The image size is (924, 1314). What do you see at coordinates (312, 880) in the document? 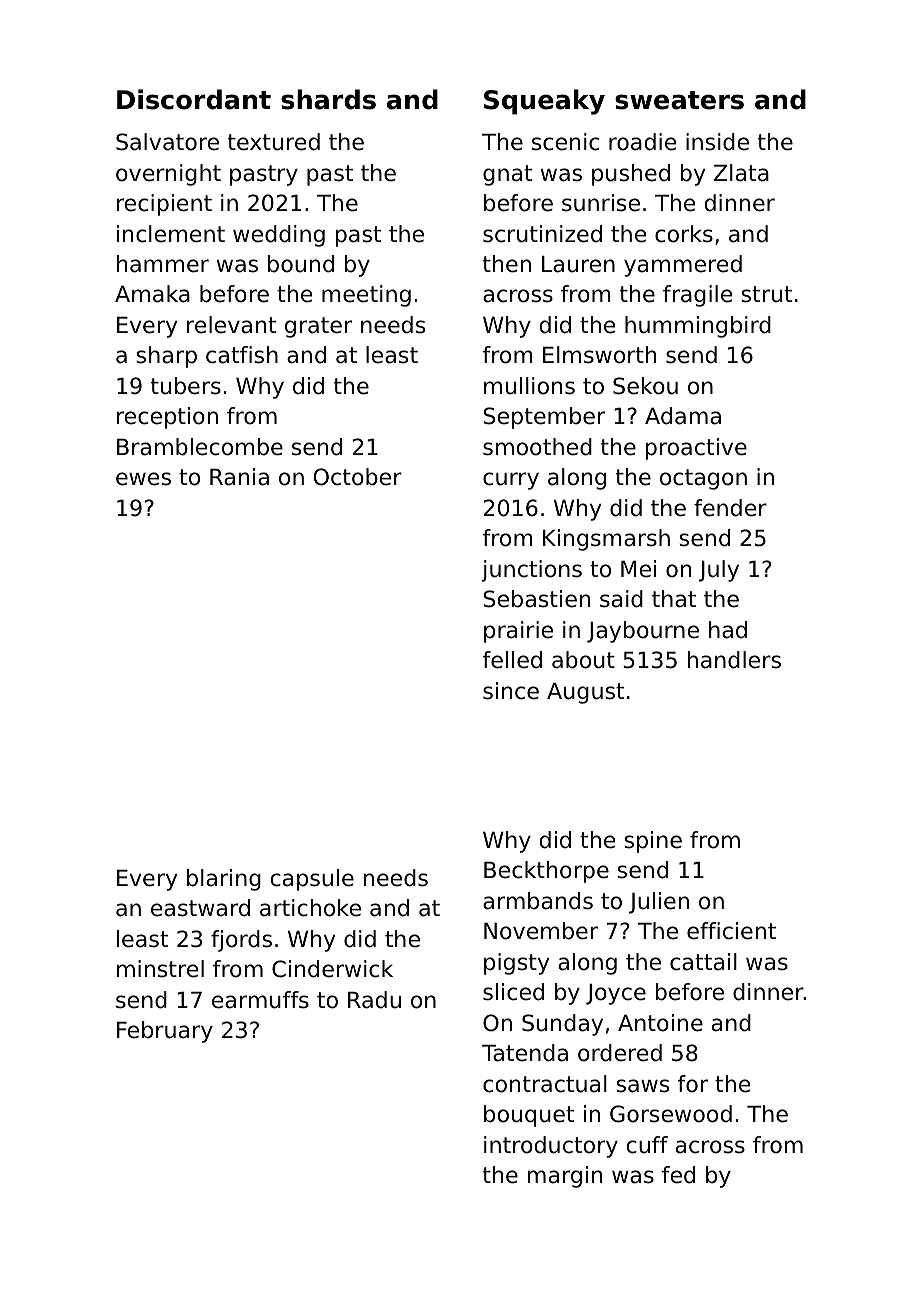
I see `capsule` at bounding box center [312, 880].
